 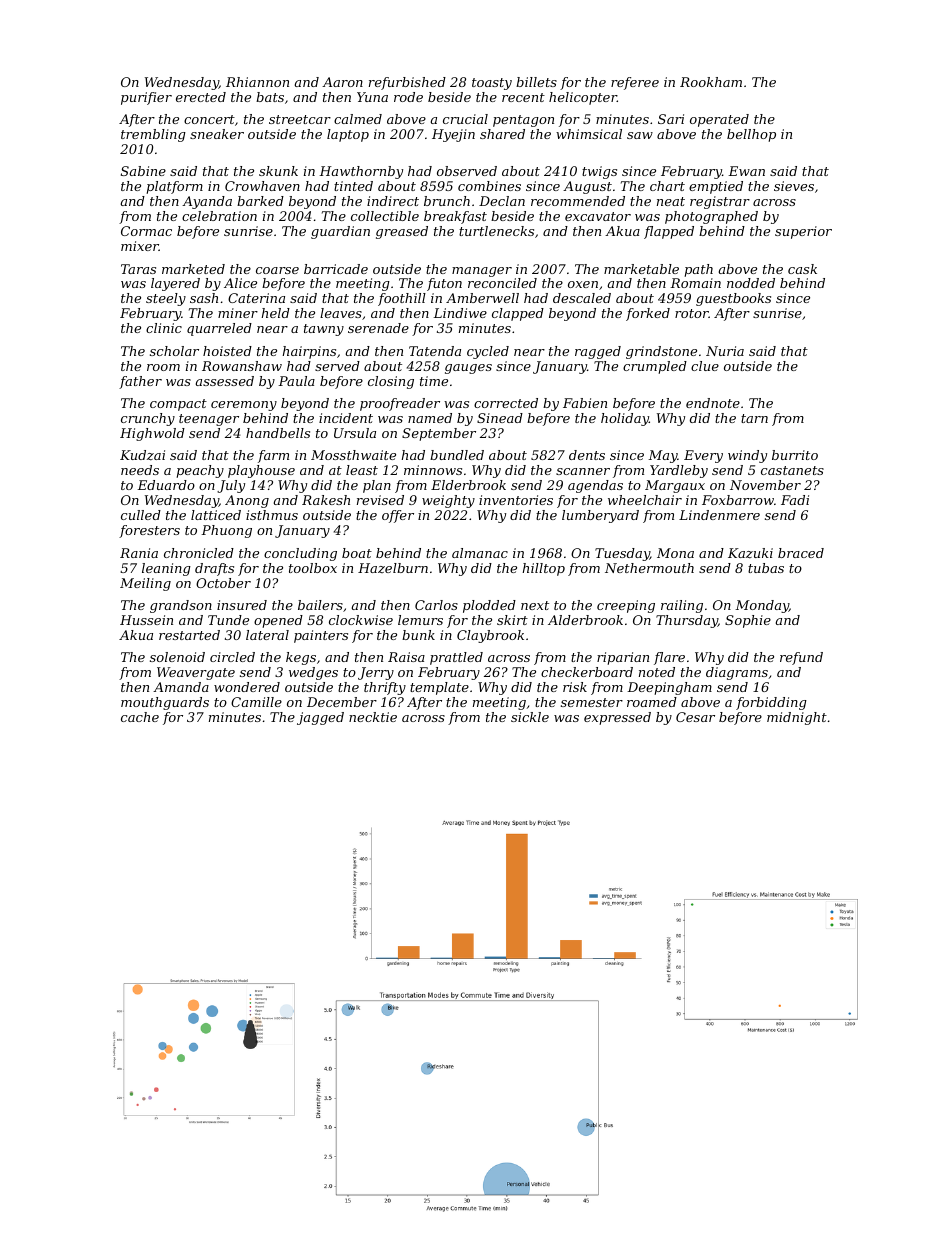 I want to click on forked, so click(x=648, y=314).
